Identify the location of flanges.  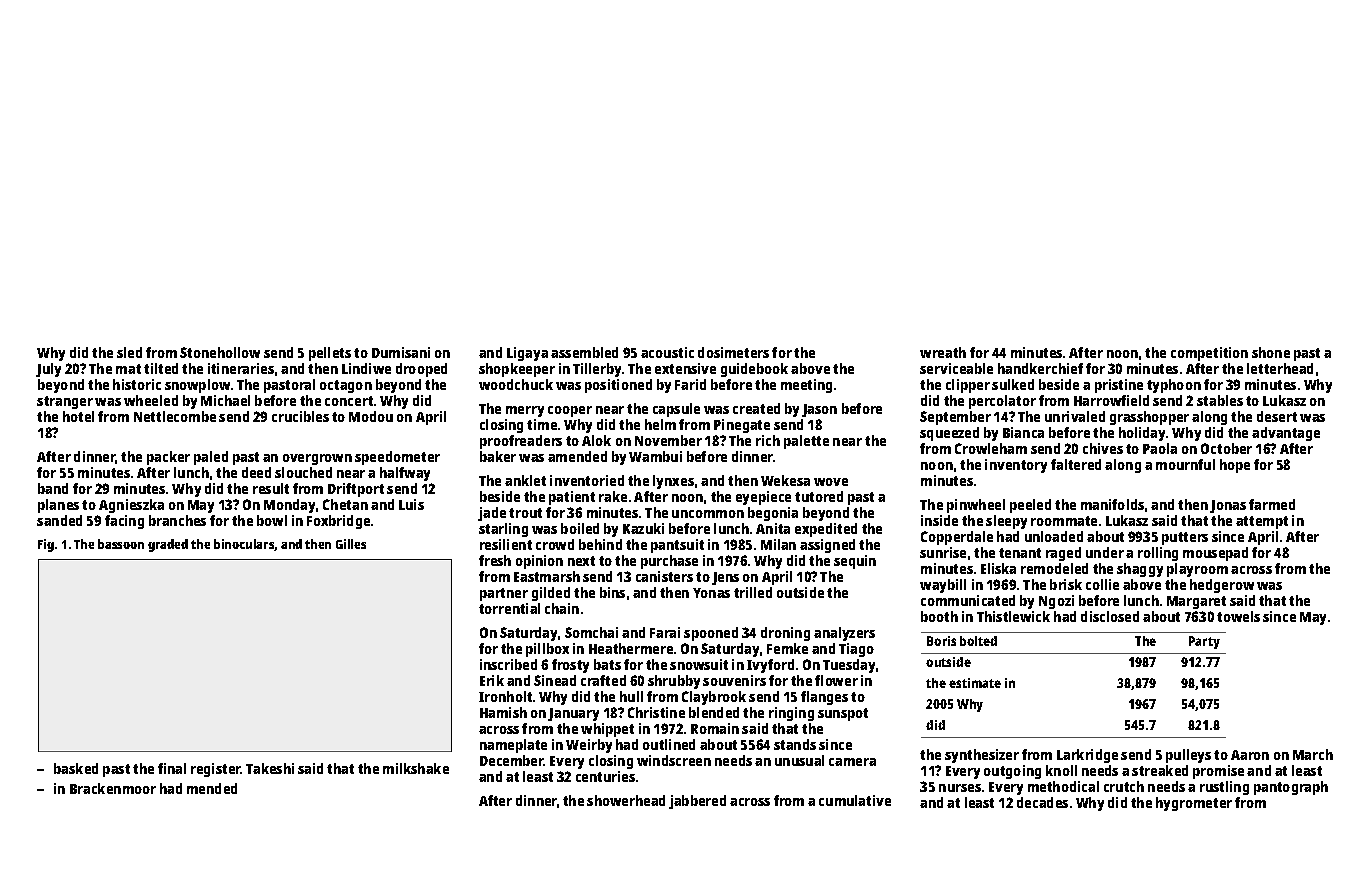
(824, 698).
